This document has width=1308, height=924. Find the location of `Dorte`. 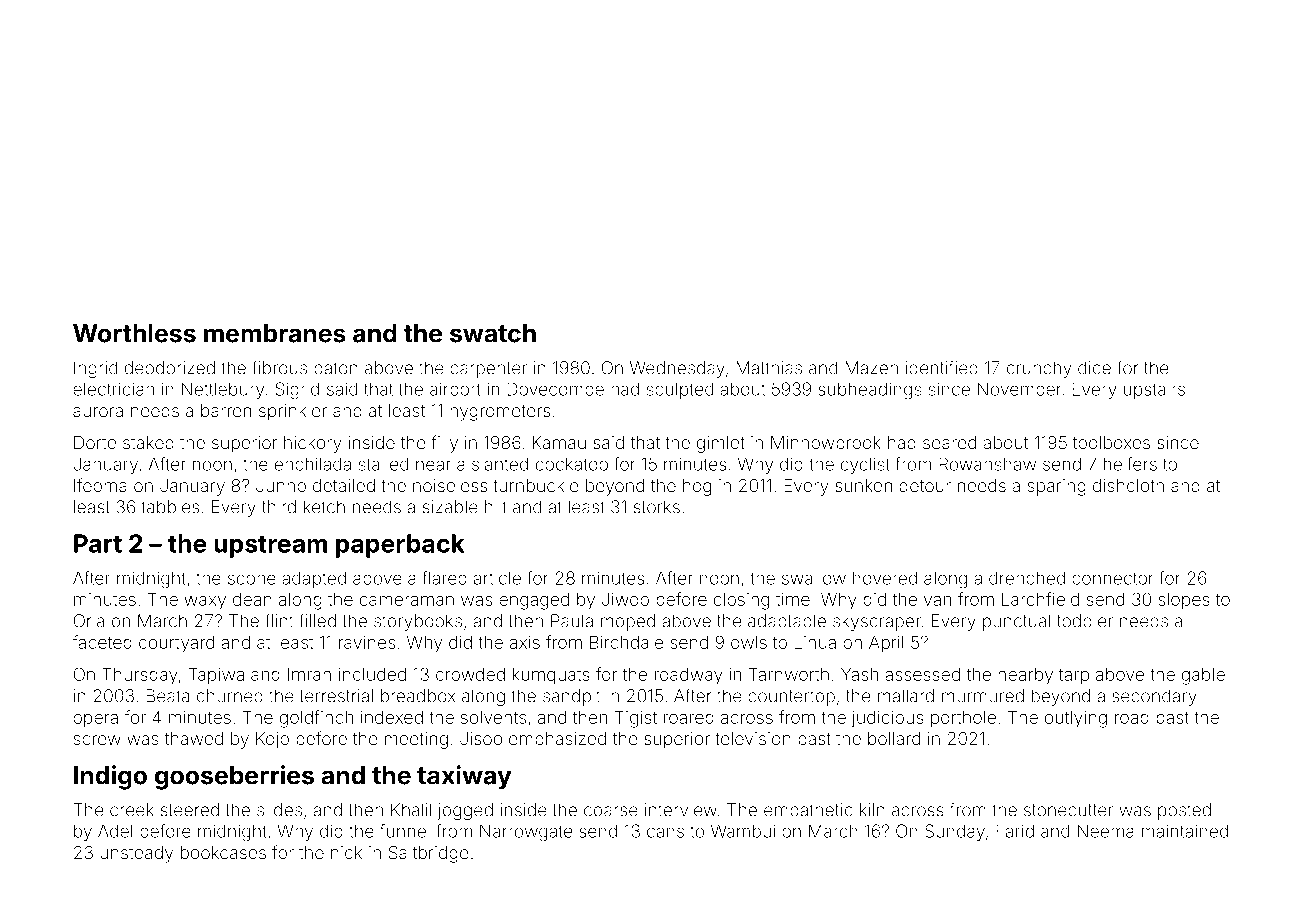

Dorte is located at coordinates (95, 442).
